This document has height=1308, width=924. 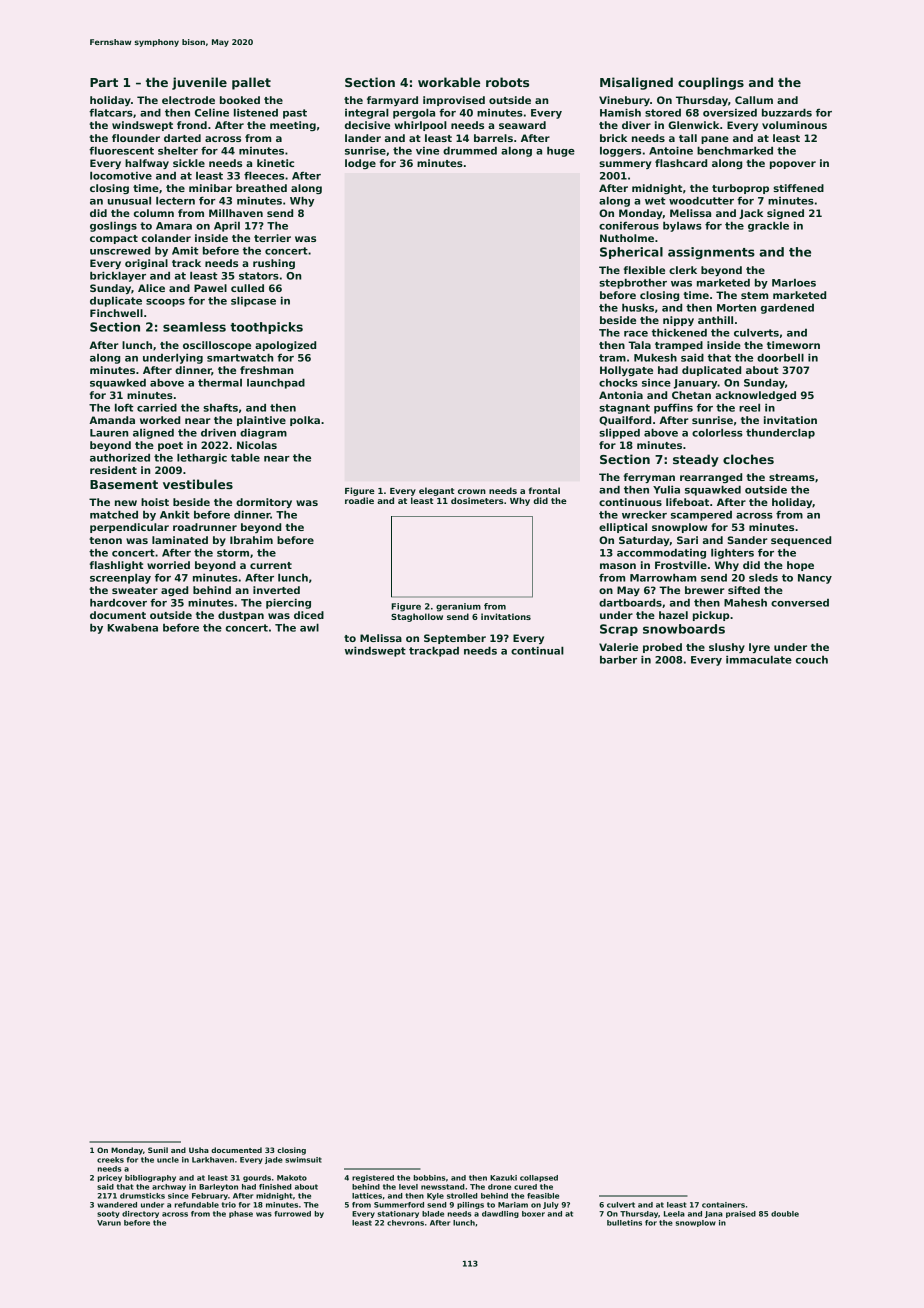 What do you see at coordinates (503, 1178) in the document?
I see `Kazuki` at bounding box center [503, 1178].
